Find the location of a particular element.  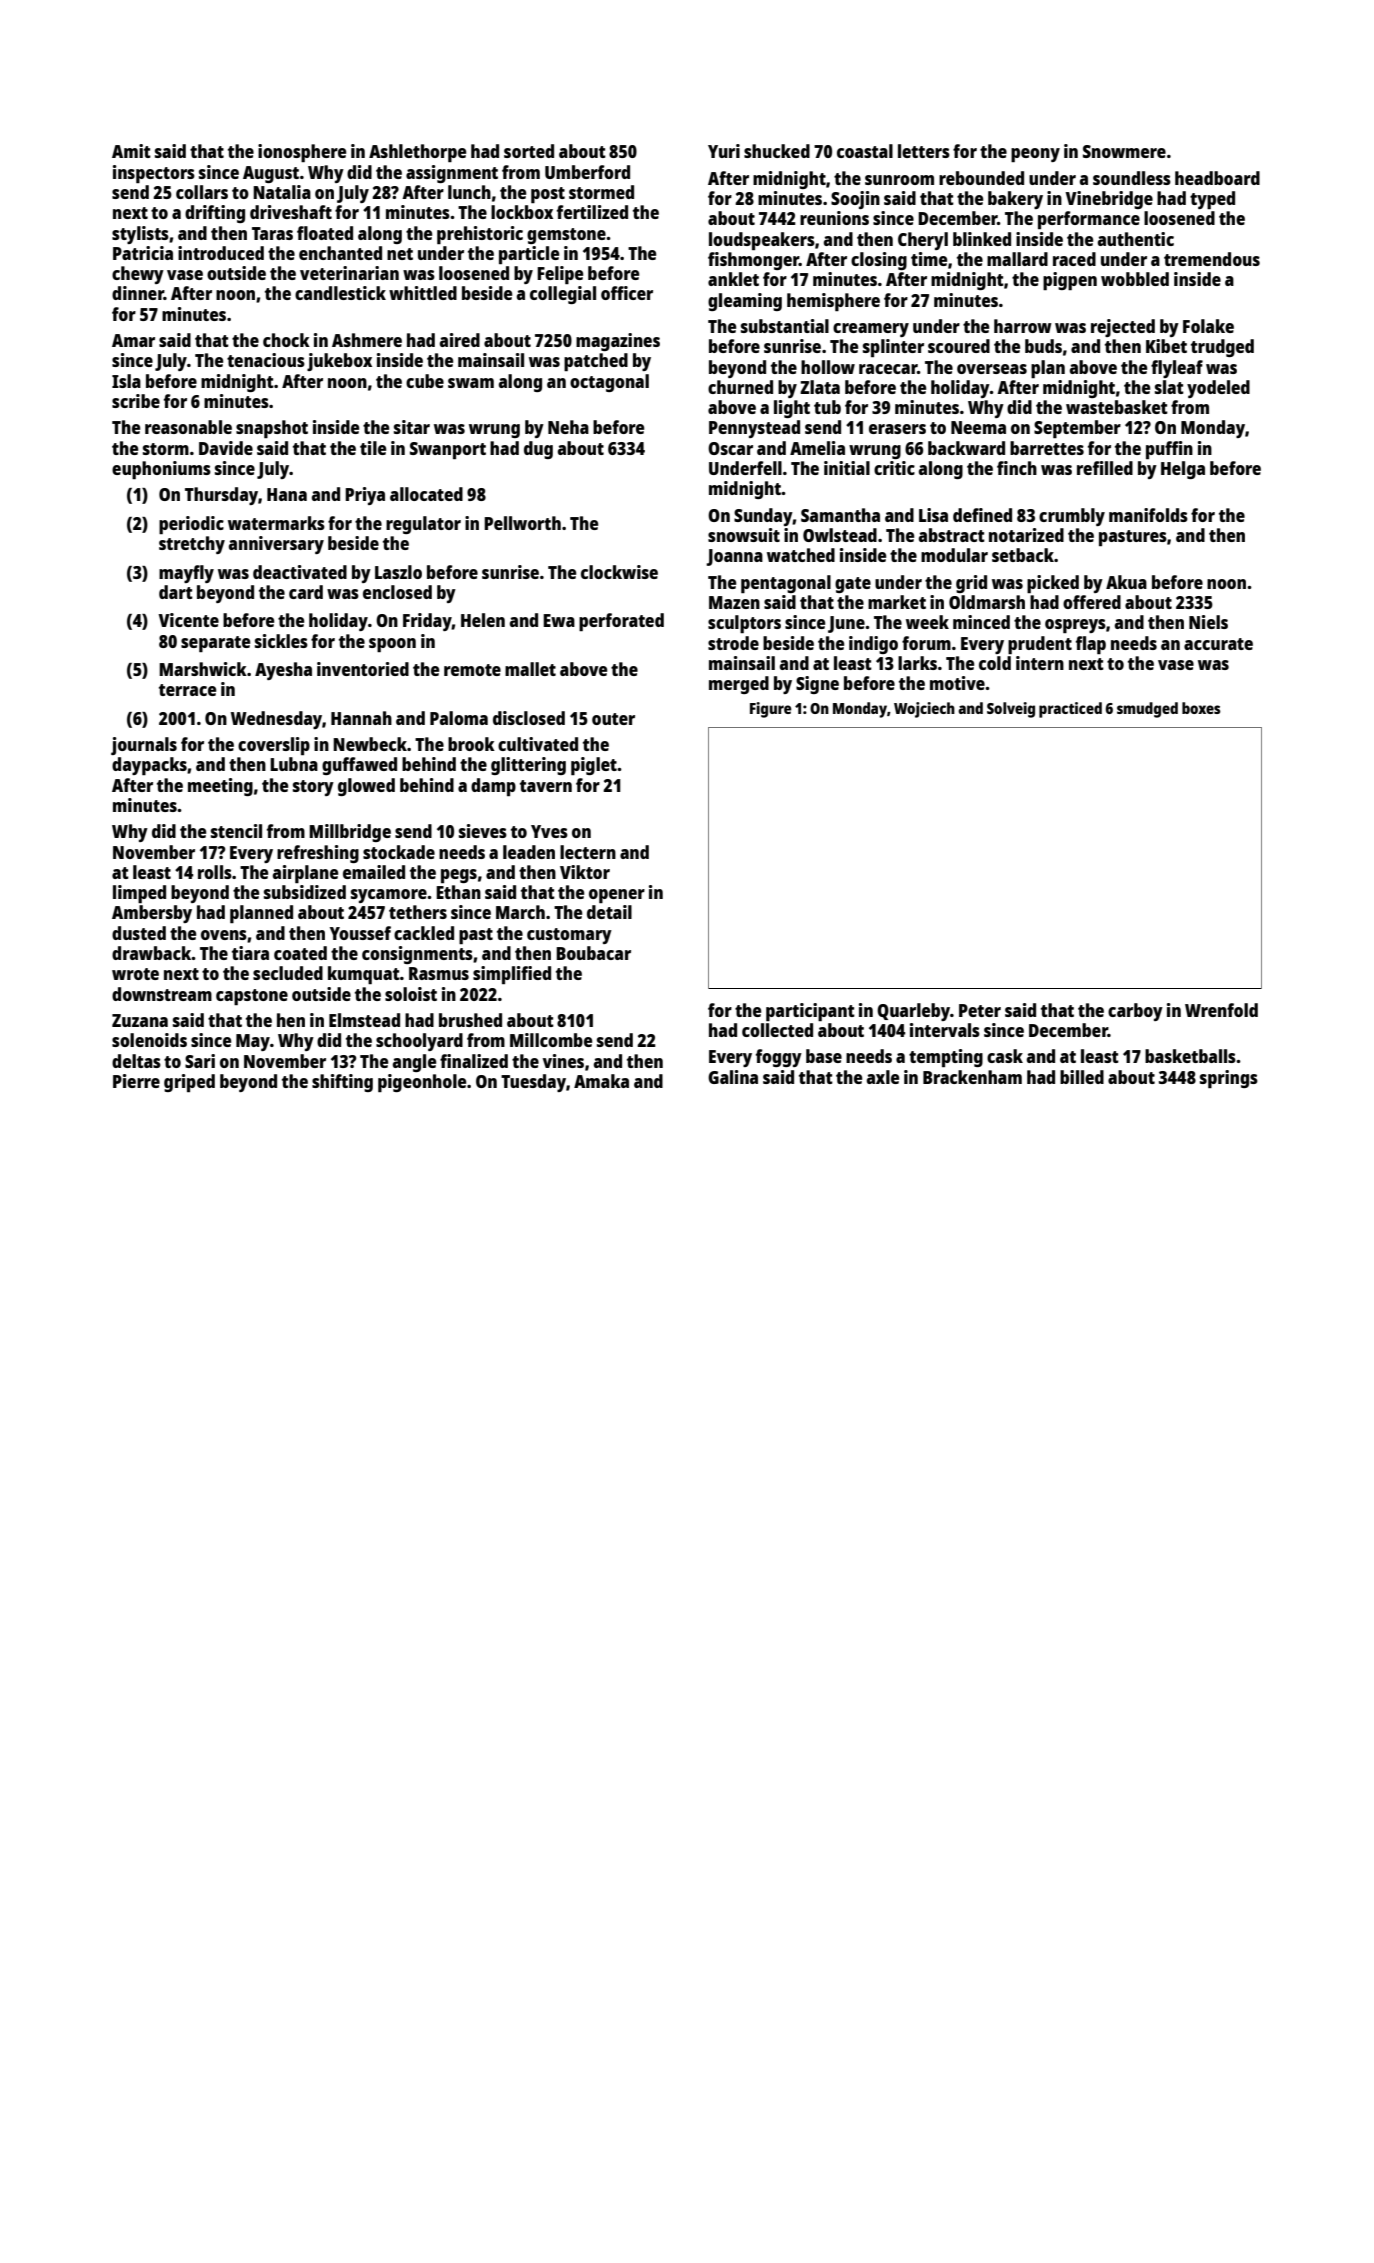

Galina is located at coordinates (733, 1077).
